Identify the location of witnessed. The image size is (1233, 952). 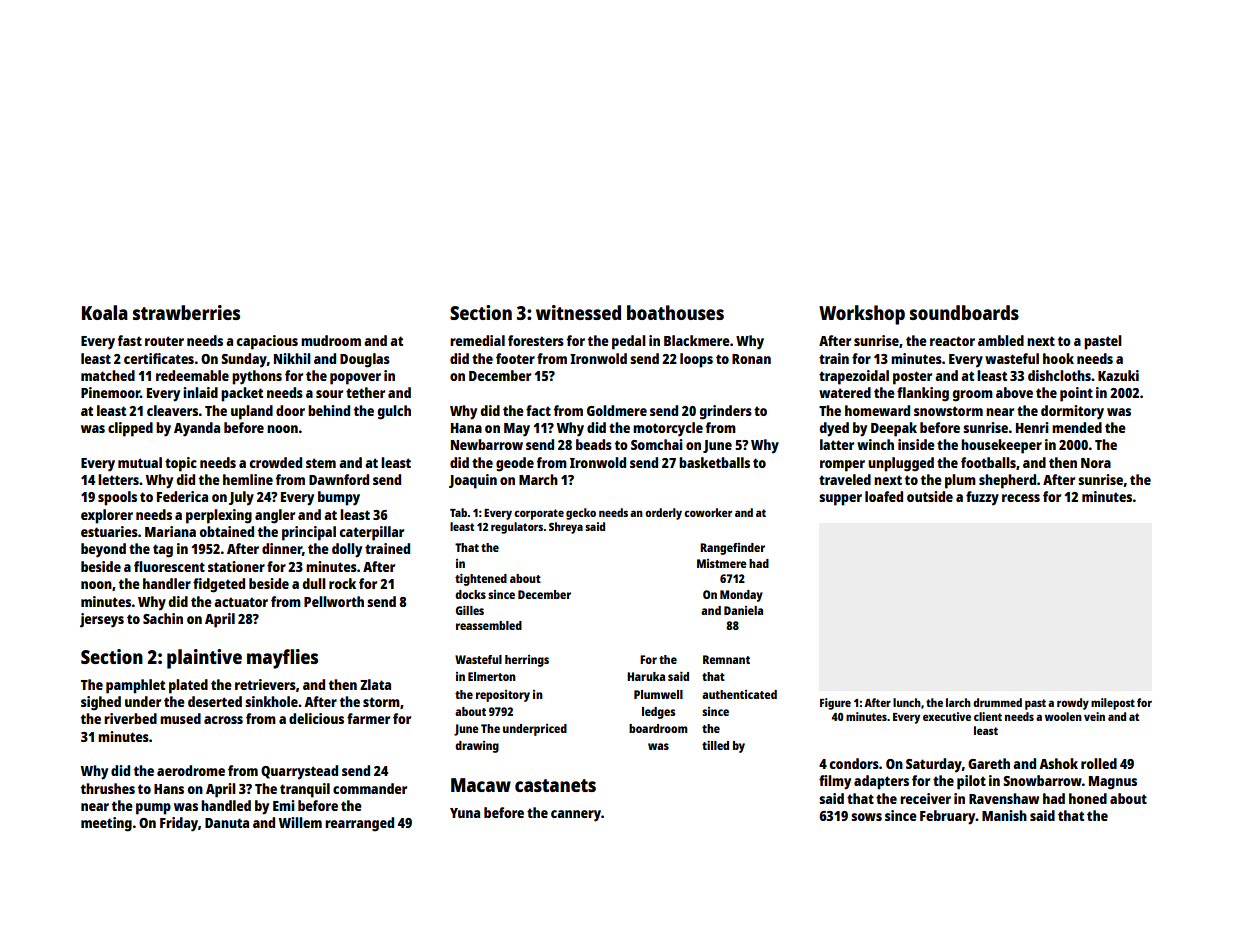
(578, 312).
